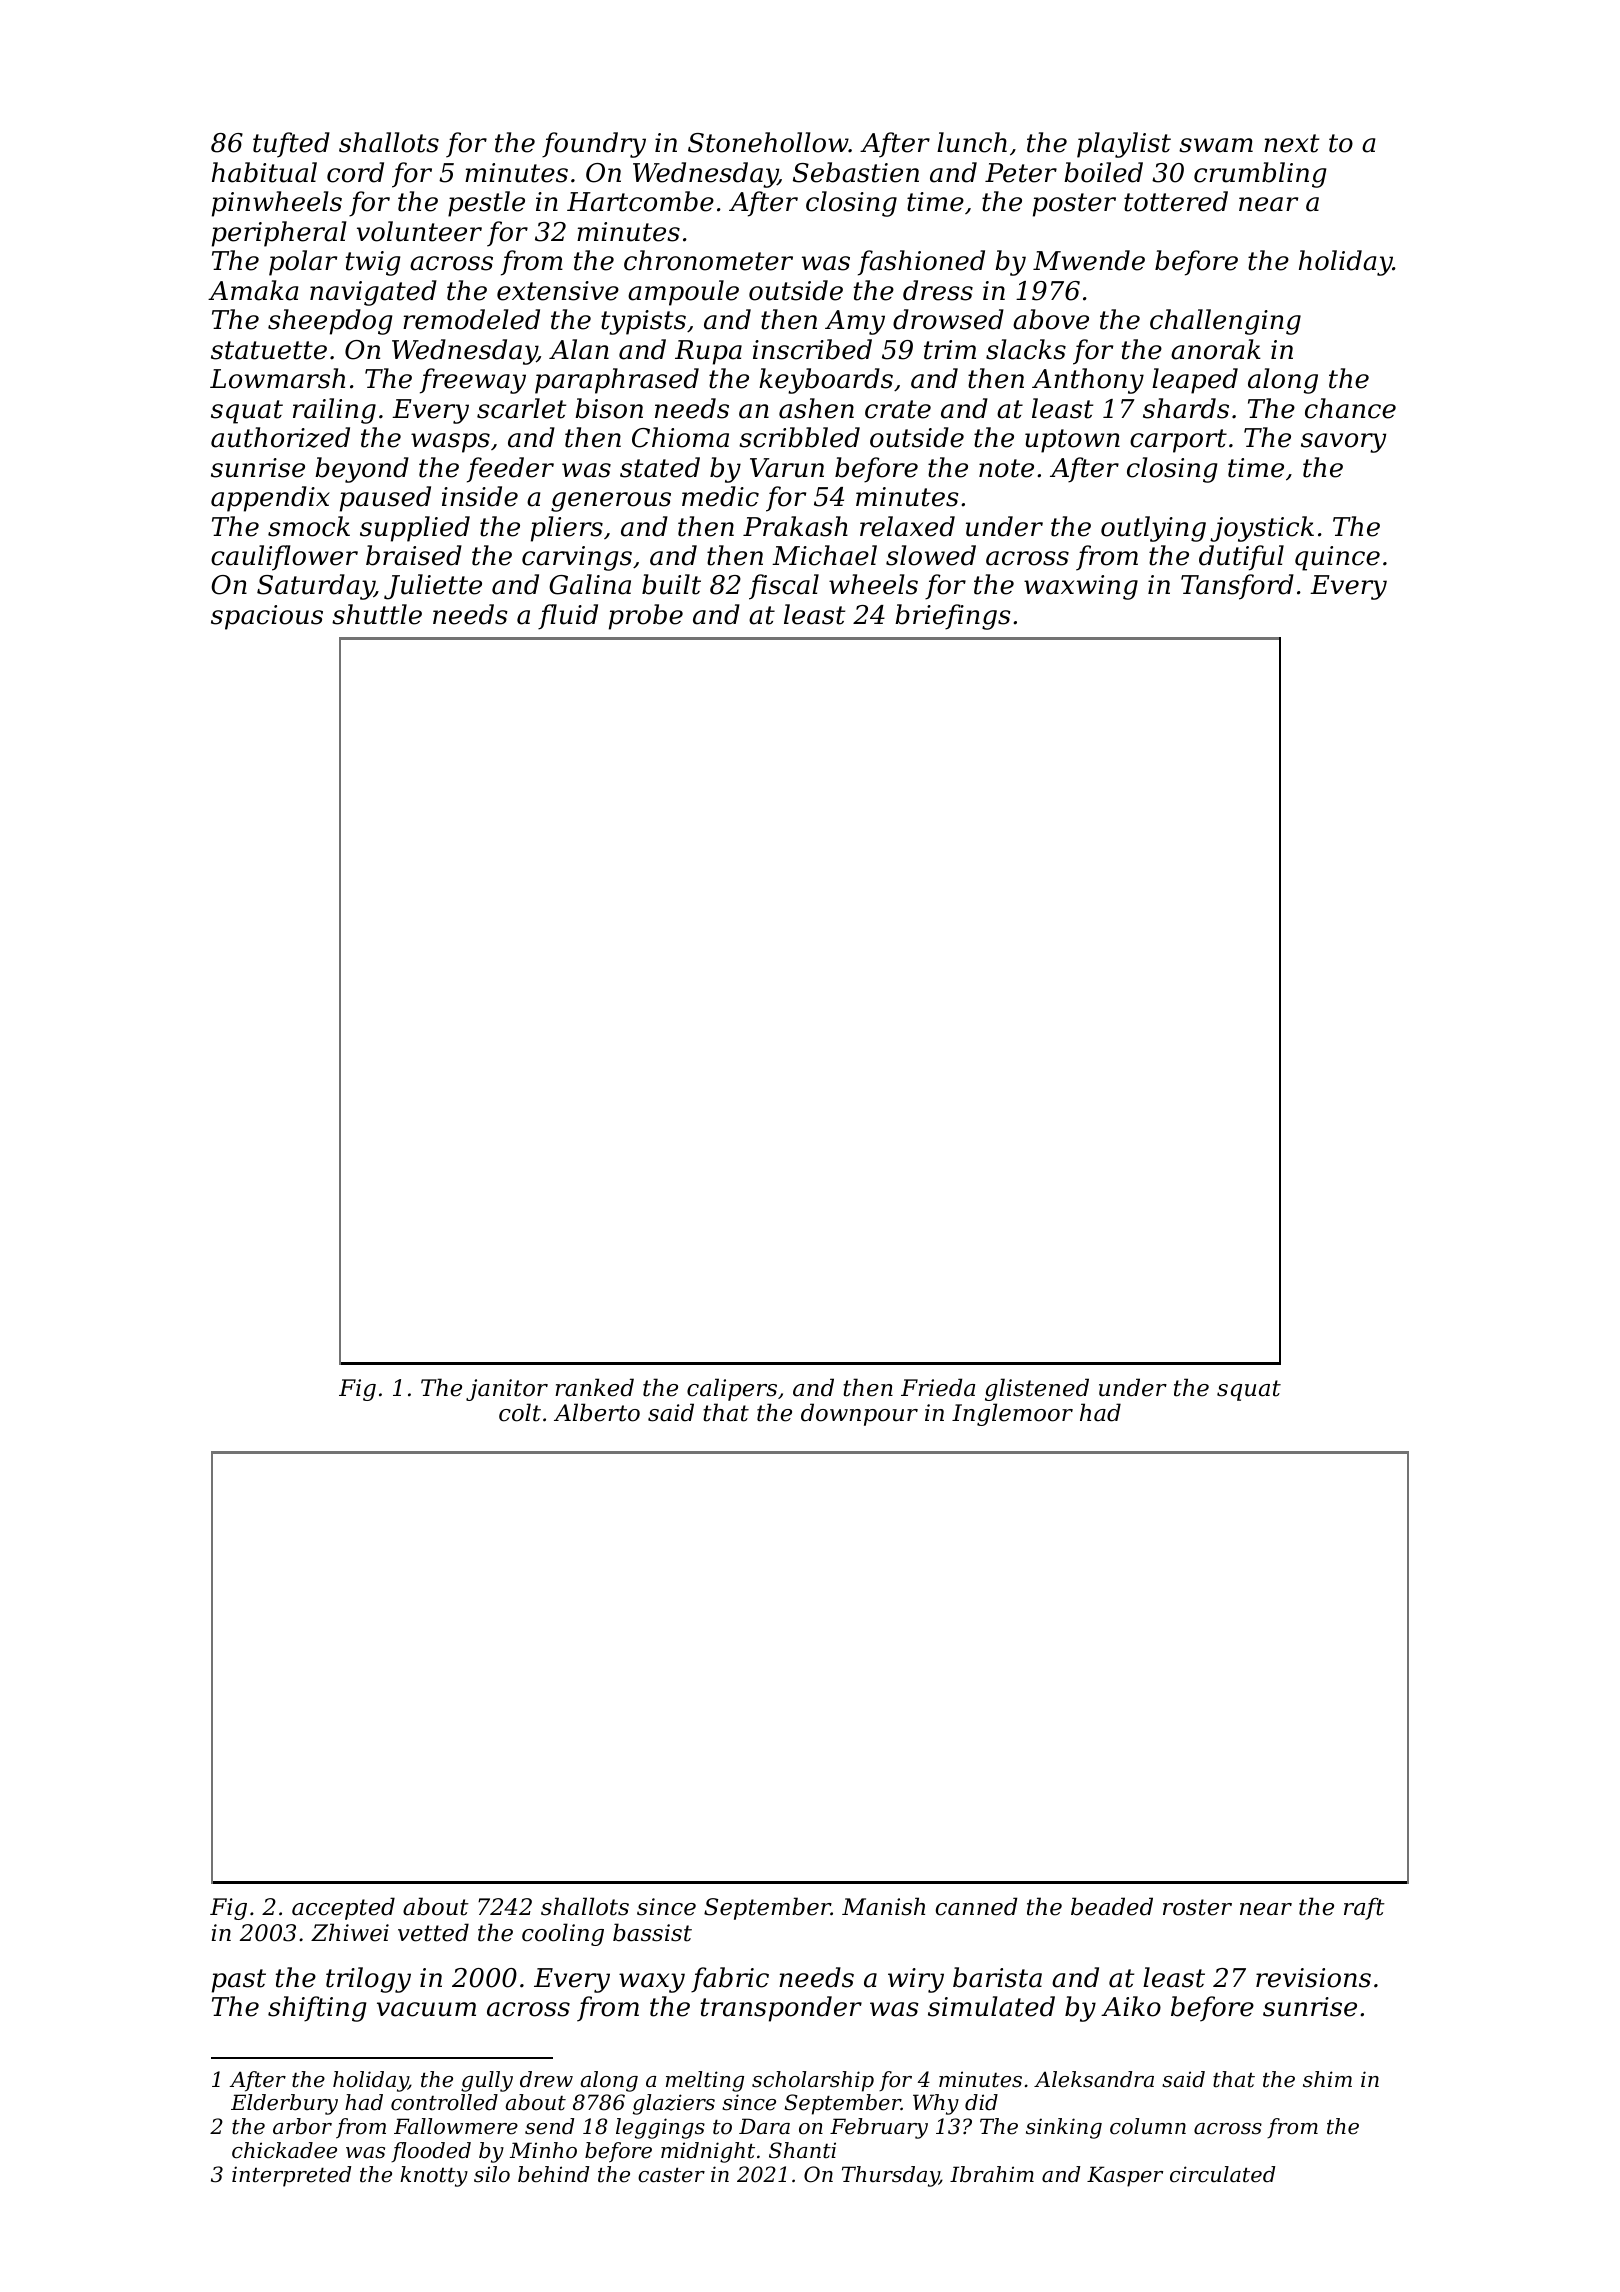 This screenshot has height=2292, width=1620. Describe the element at coordinates (373, 263) in the screenshot. I see `twig` at that location.
